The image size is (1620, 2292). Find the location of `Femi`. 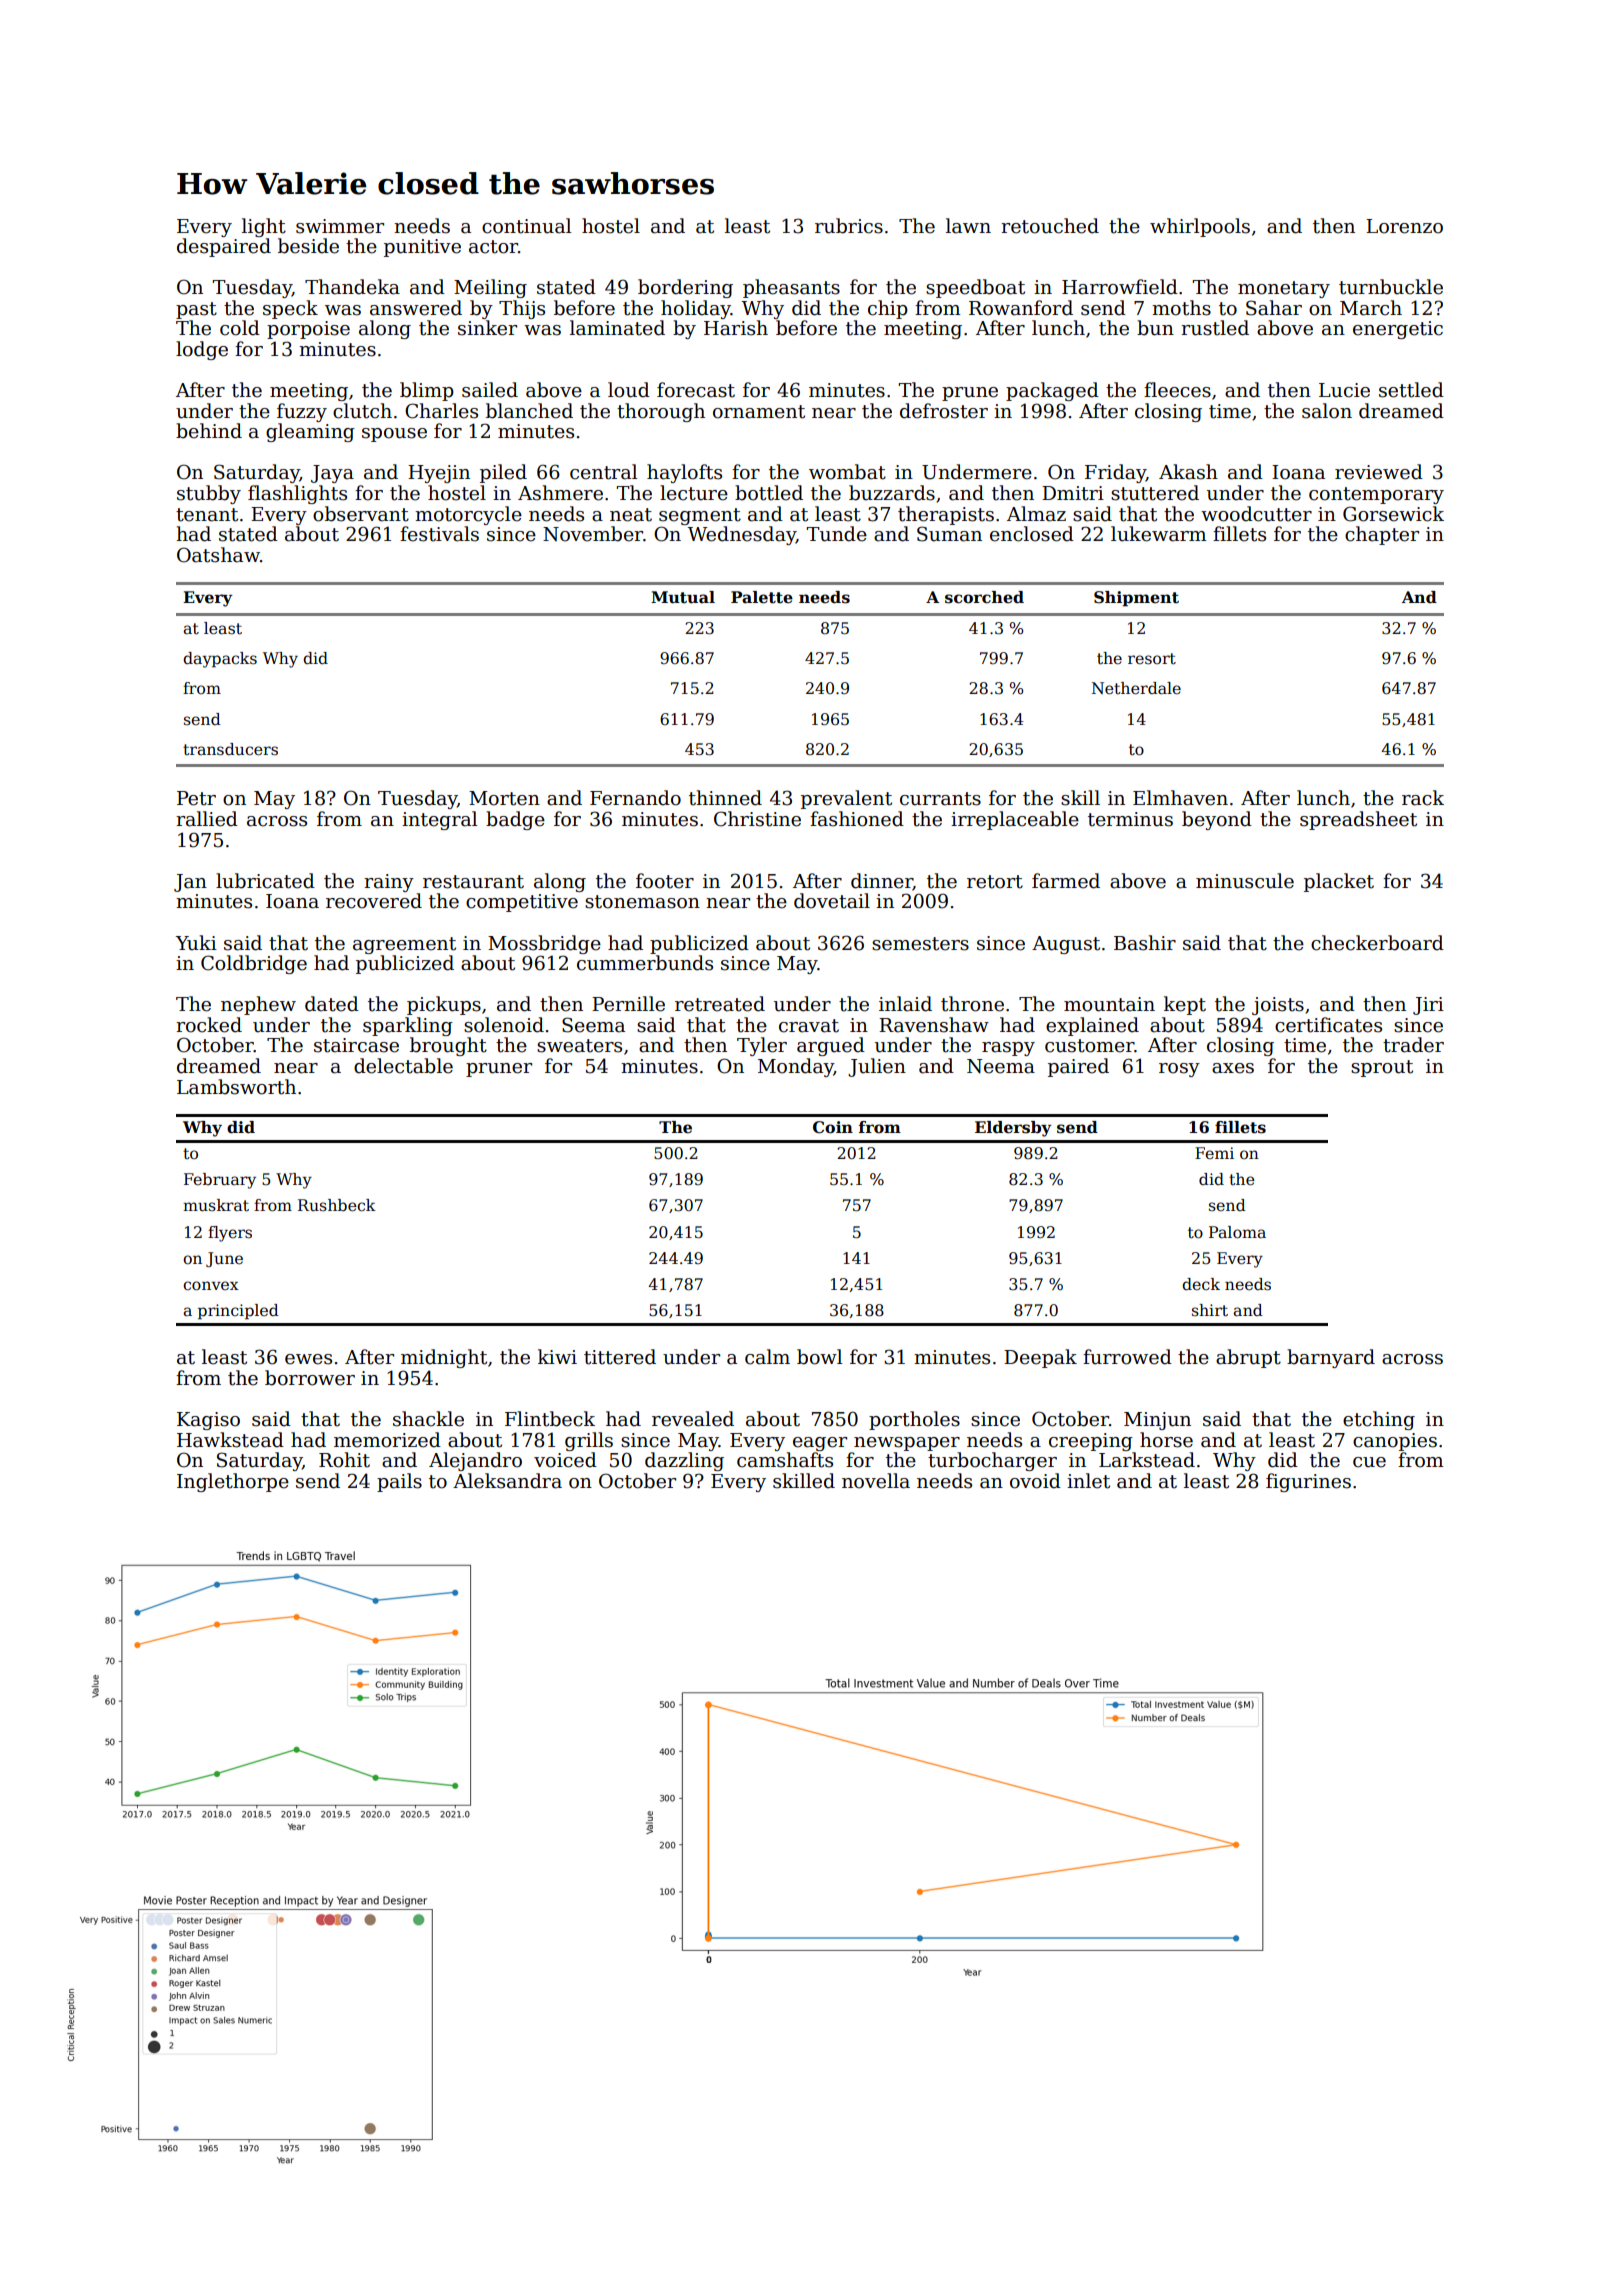

Femi is located at coordinates (1214, 1153).
